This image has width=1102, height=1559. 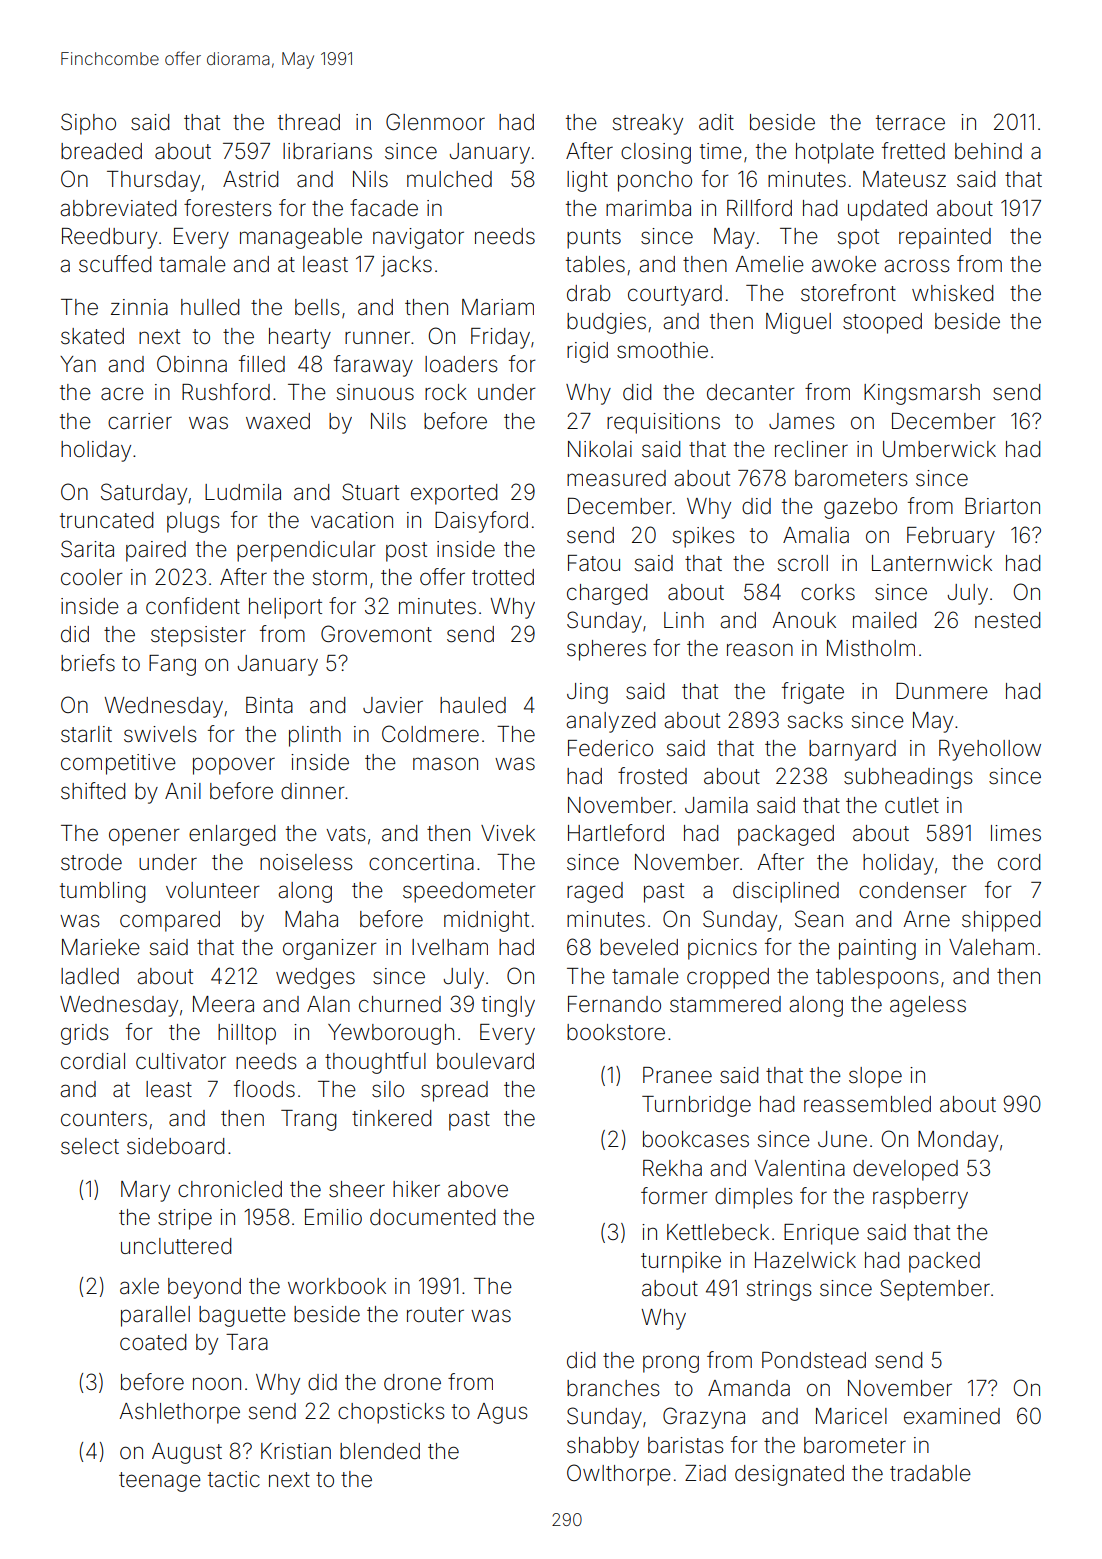 I want to click on Linh, so click(x=684, y=620).
